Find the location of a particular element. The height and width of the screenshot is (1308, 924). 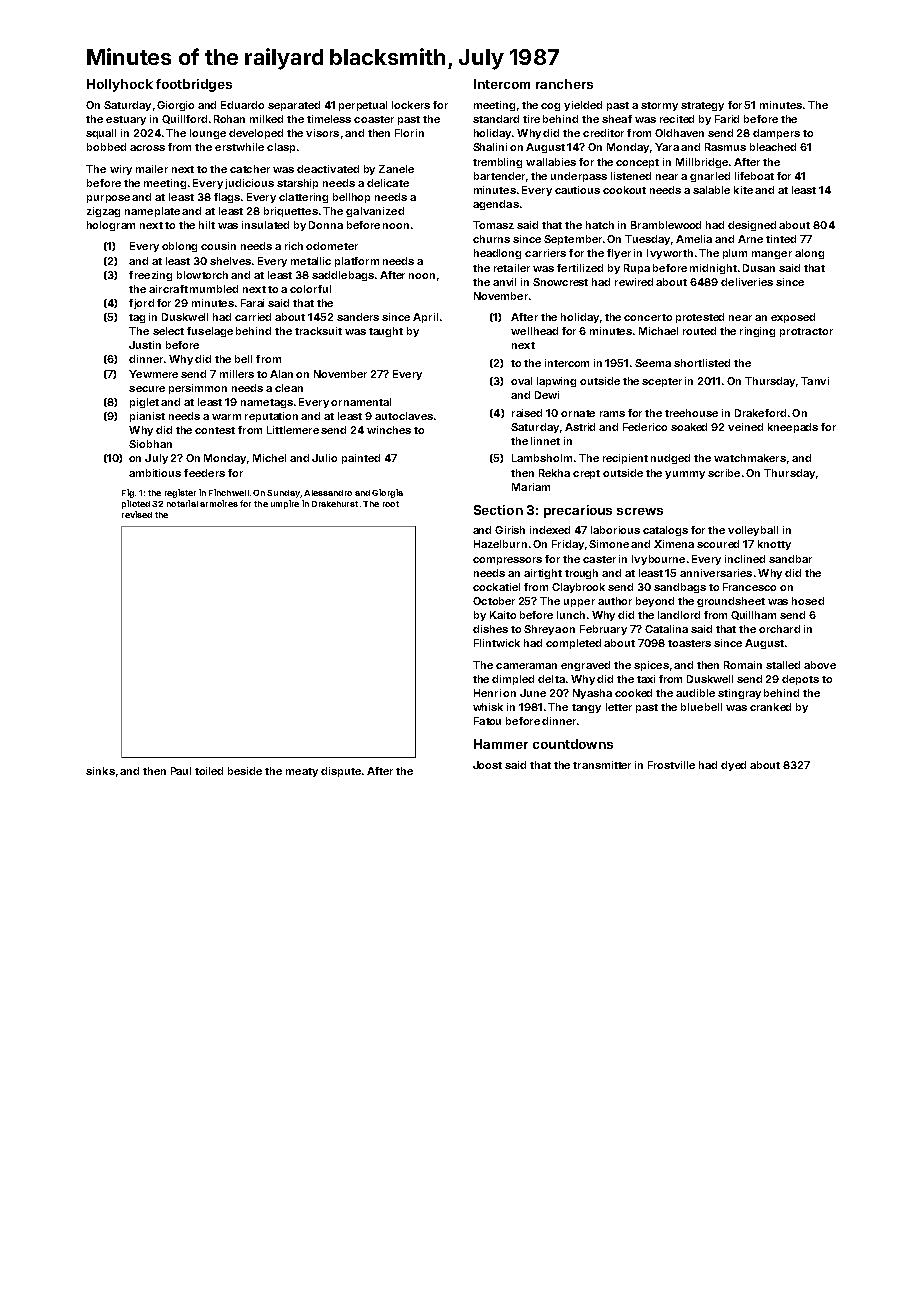

footbridges is located at coordinates (194, 85).
